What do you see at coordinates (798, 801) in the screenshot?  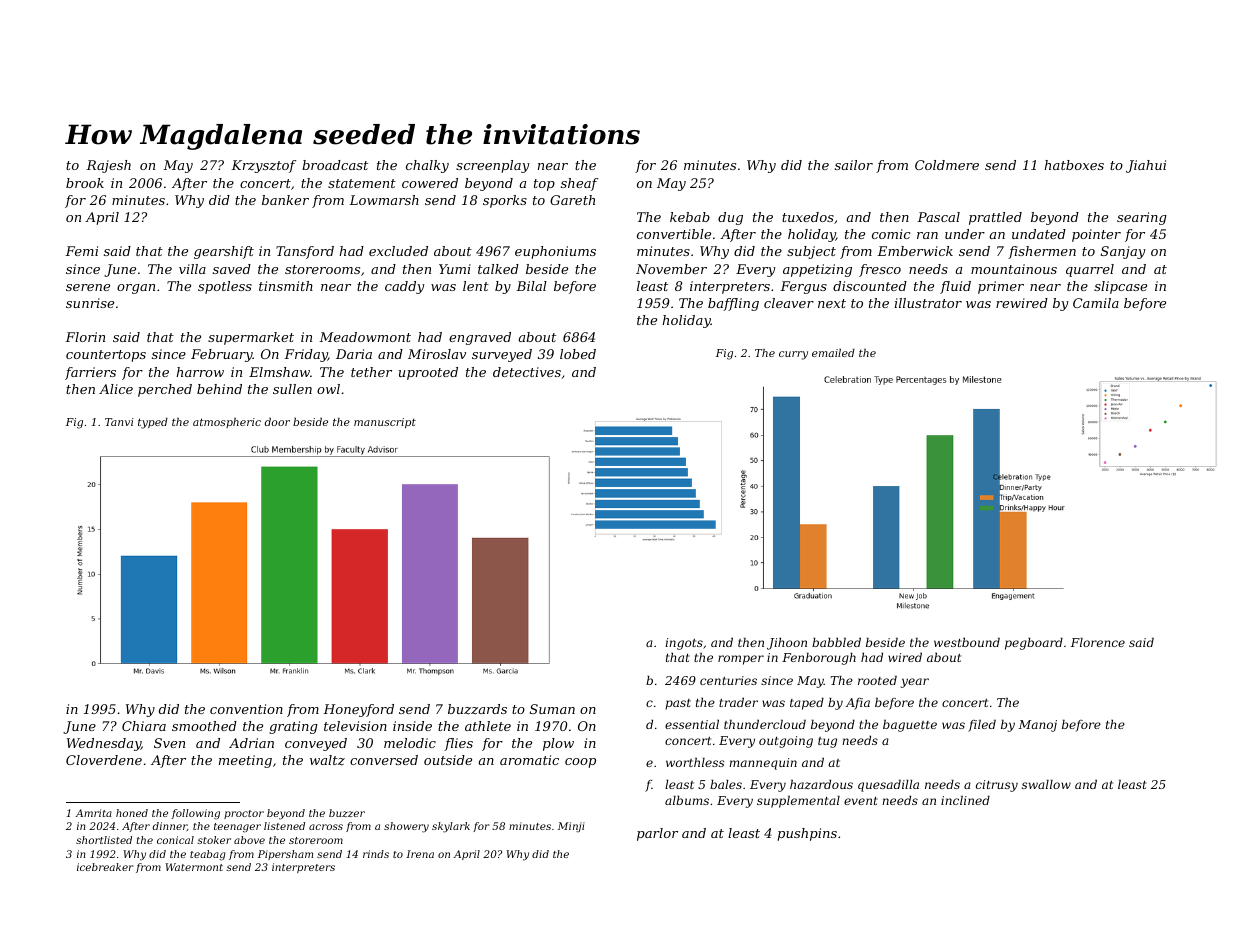 I see `supplemental` at bounding box center [798, 801].
